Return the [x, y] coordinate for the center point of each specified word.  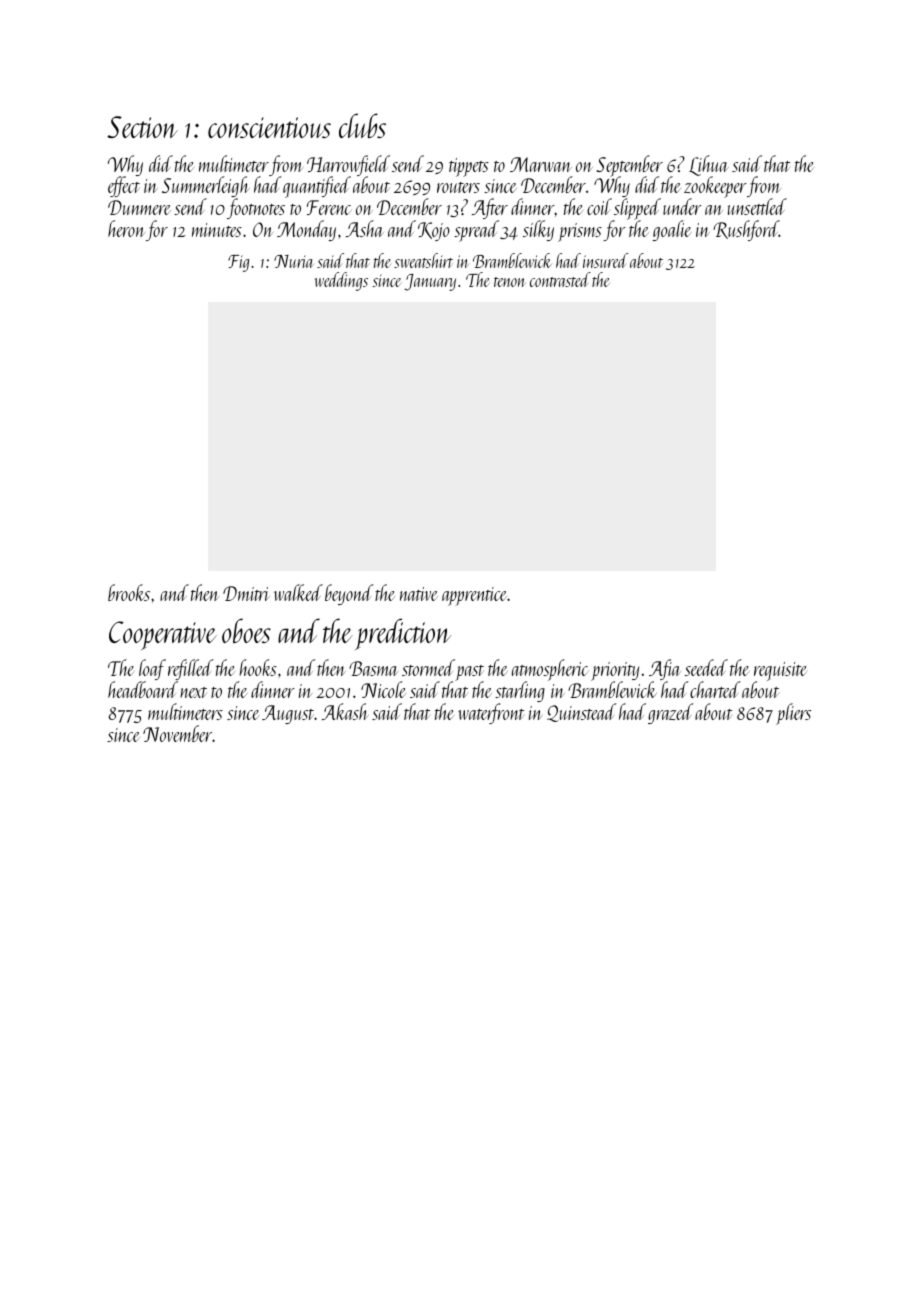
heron [126, 228]
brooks [129, 592]
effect [124, 187]
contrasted [560, 279]
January [430, 282]
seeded [706, 667]
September [629, 166]
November [177, 733]
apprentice [475, 596]
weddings [341, 281]
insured [605, 260]
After [490, 209]
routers [458, 187]
